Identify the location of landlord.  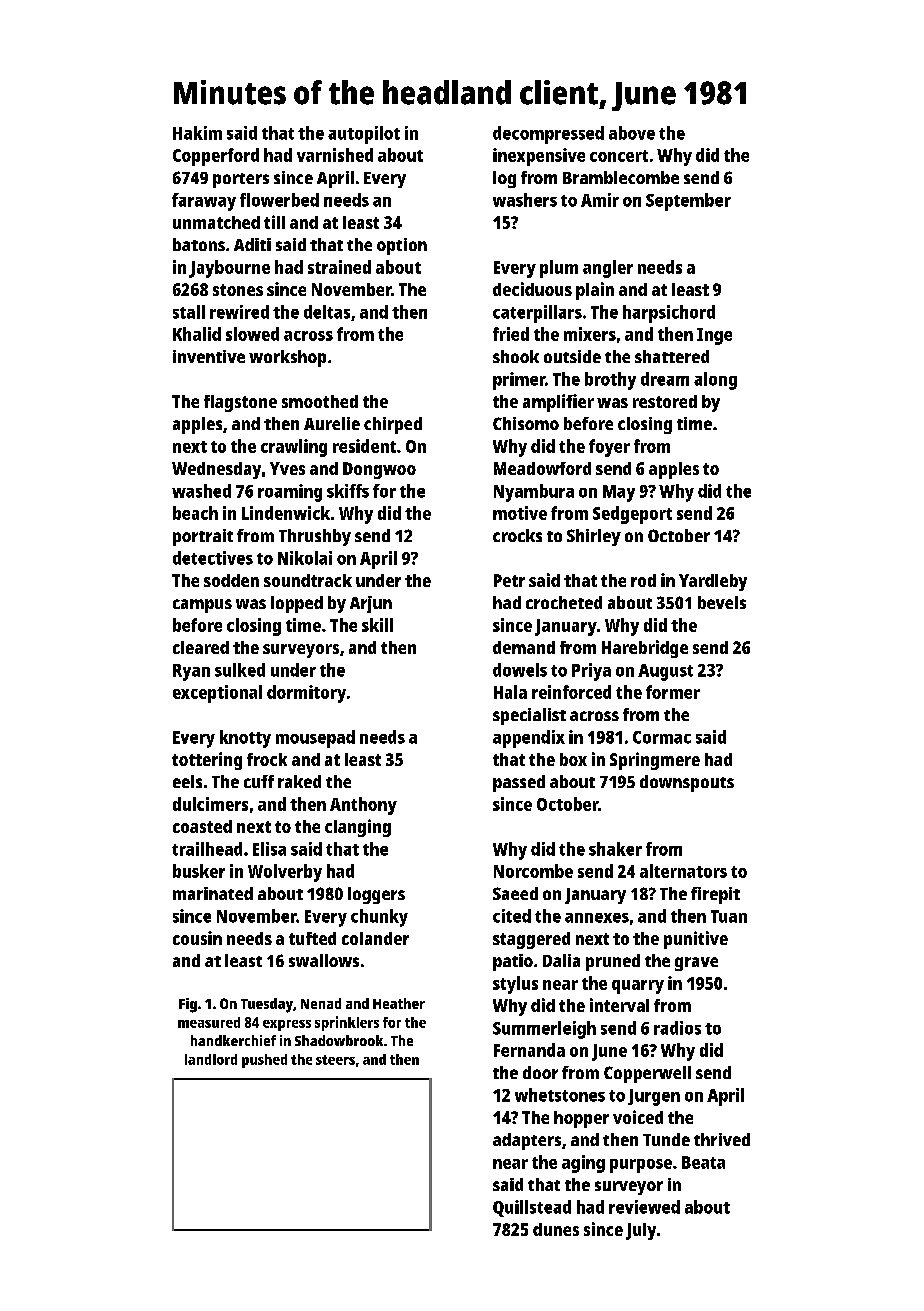
(211, 1059).
